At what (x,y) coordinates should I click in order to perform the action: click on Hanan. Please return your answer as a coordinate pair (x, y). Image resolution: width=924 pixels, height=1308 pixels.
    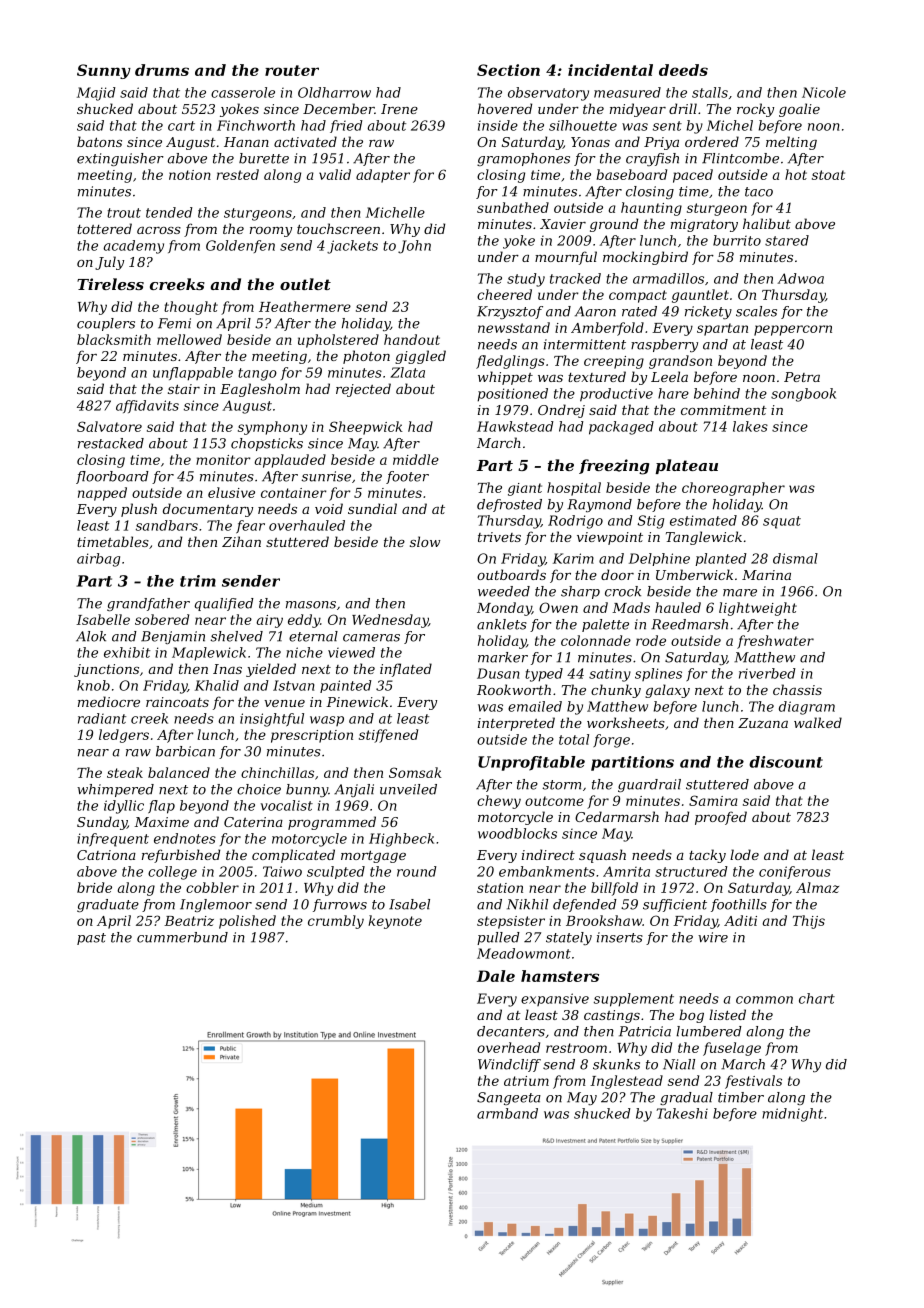
    Looking at the image, I should click on (246, 142).
